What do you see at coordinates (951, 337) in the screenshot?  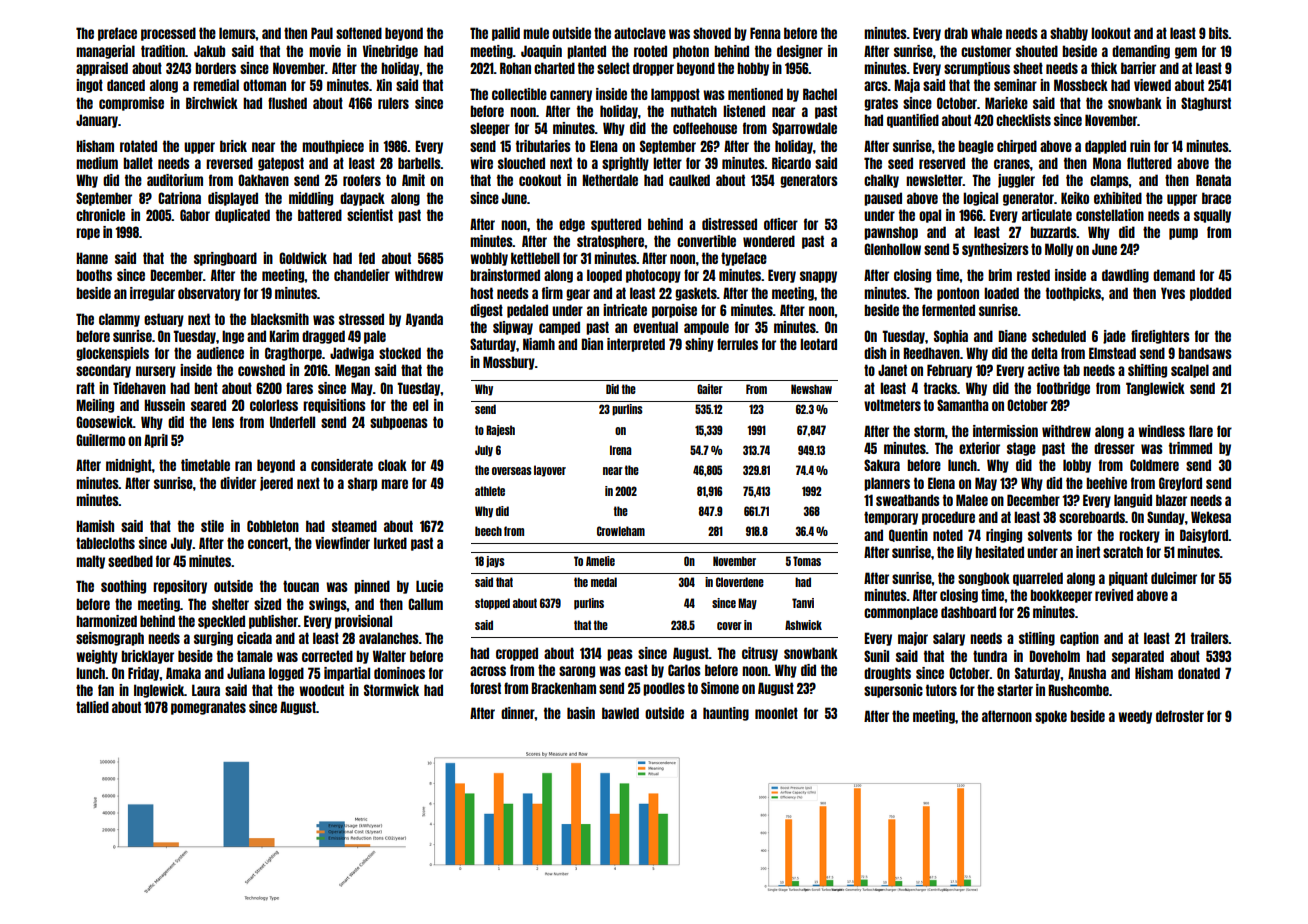 I see `Sophia` at bounding box center [951, 337].
